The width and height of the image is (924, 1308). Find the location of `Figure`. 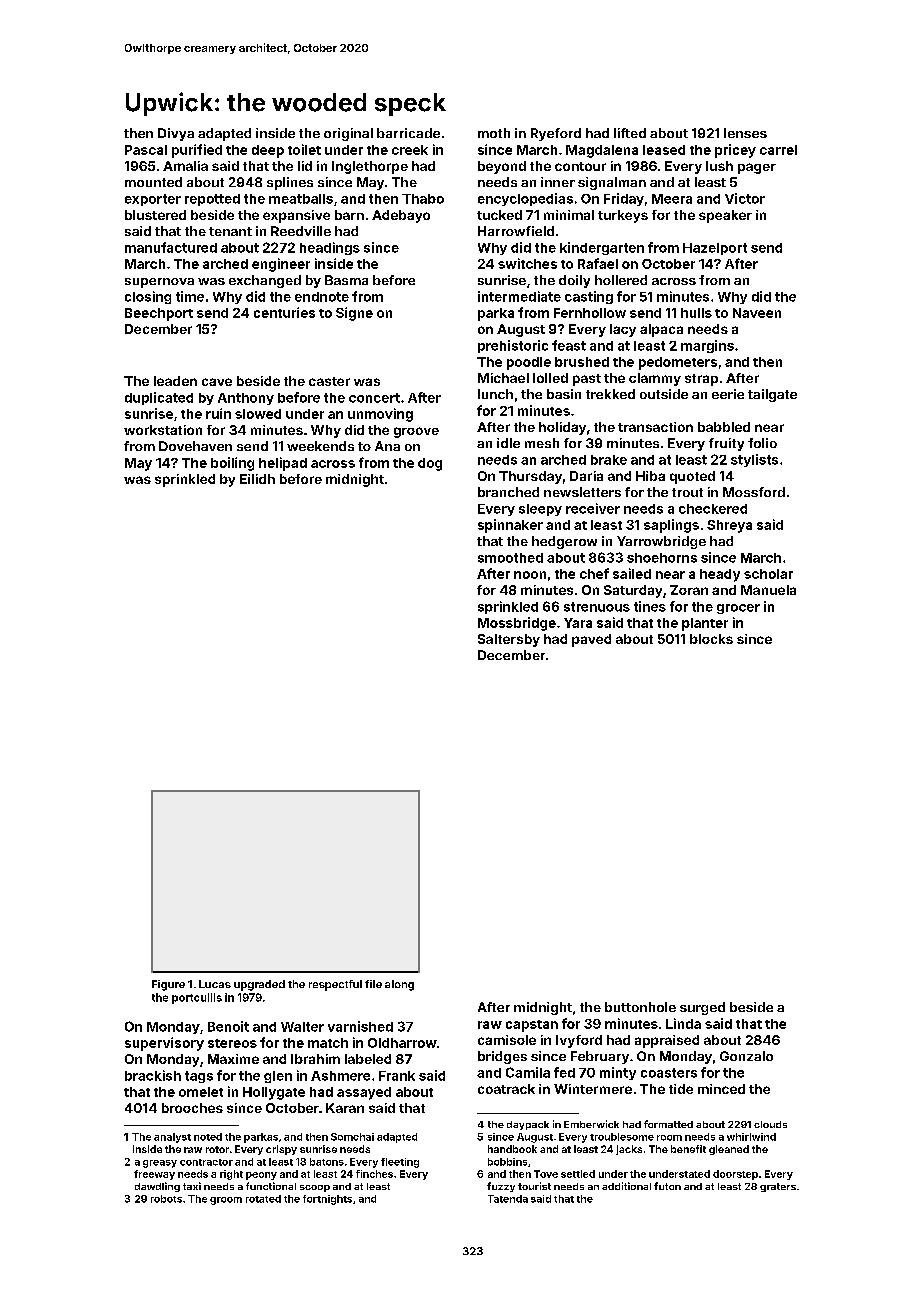

Figure is located at coordinates (168, 985).
